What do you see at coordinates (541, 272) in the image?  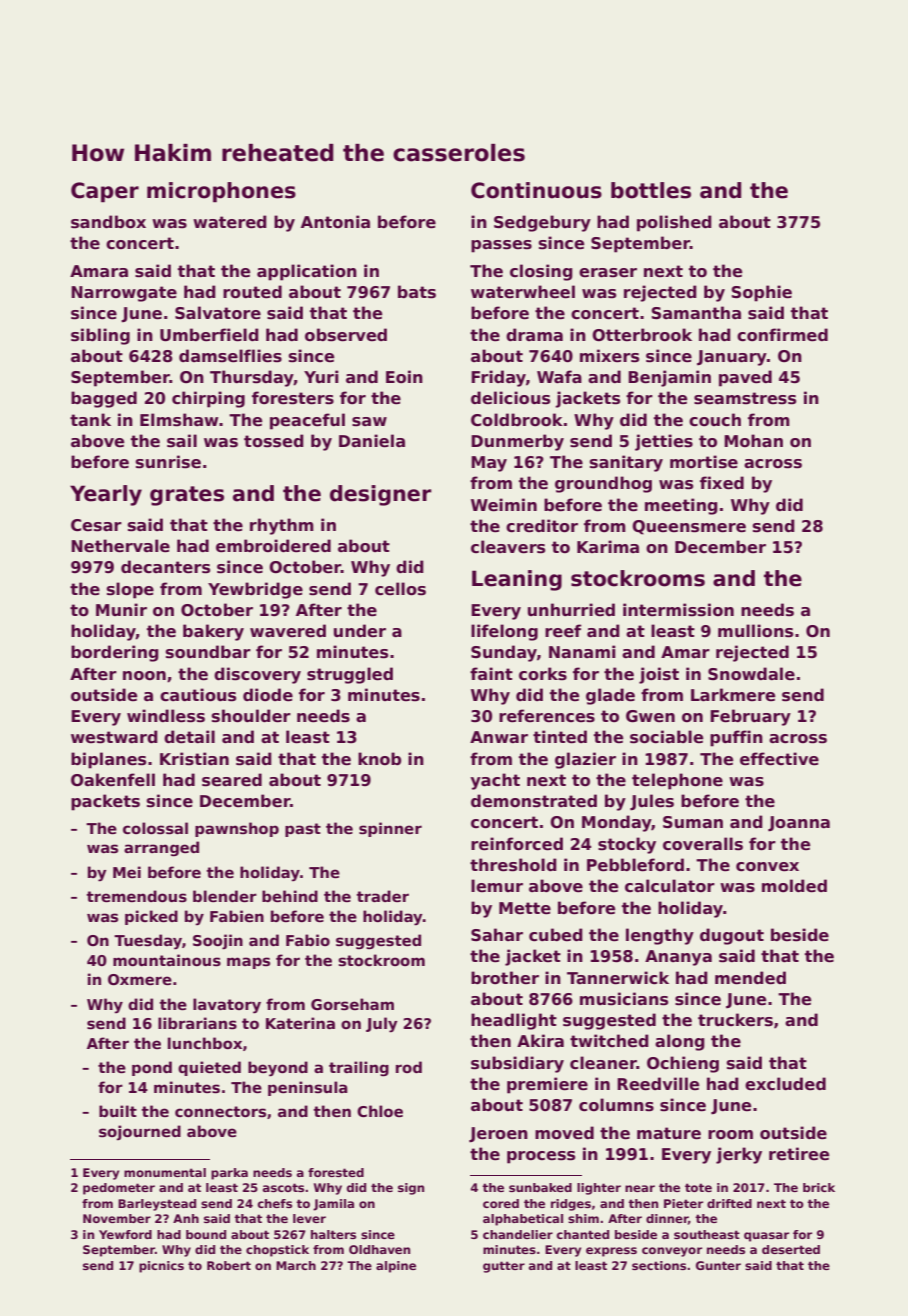 I see `closing` at bounding box center [541, 272].
